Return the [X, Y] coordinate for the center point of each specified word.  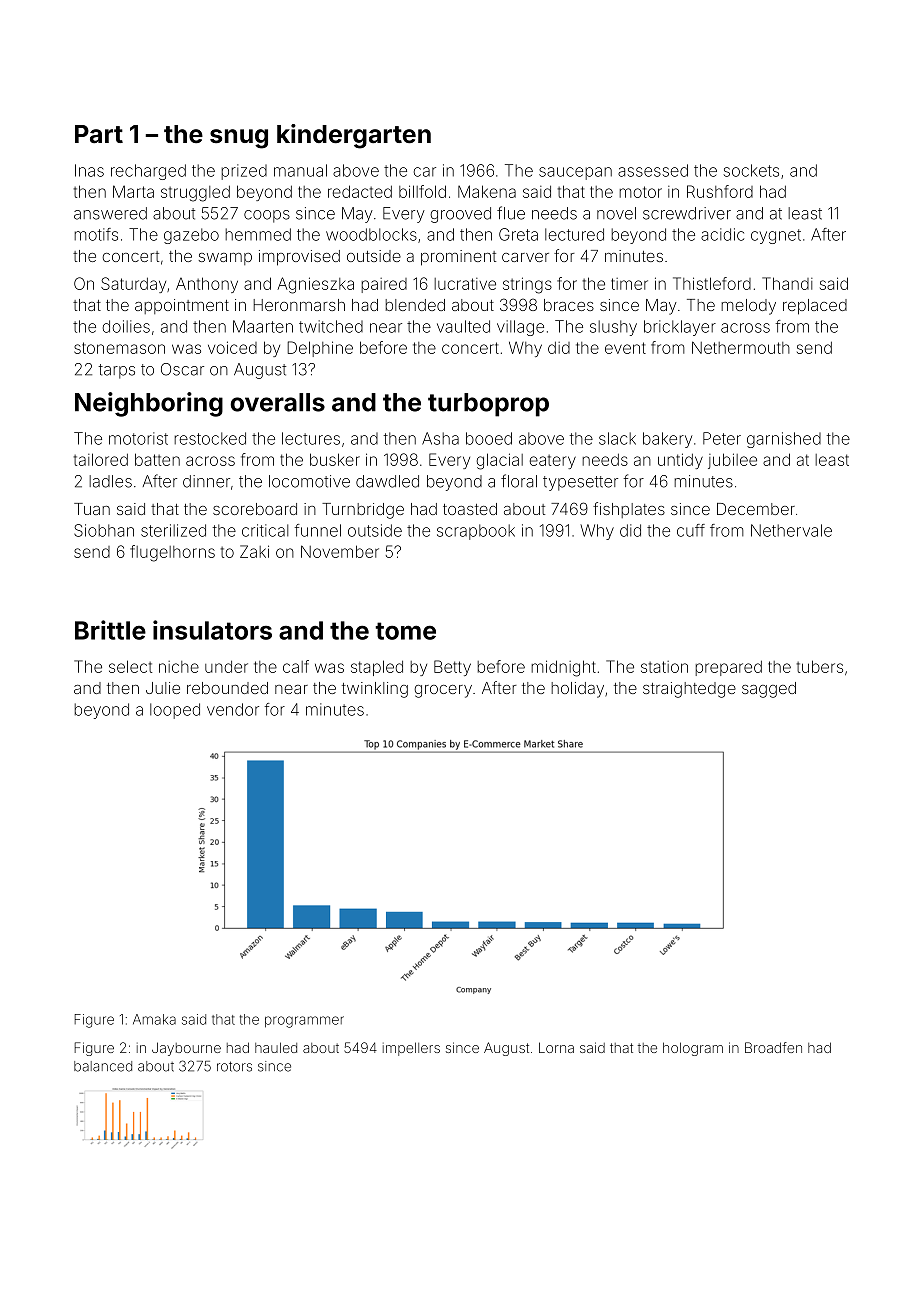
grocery [443, 691]
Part [99, 134]
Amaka [154, 1019]
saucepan [575, 173]
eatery [552, 462]
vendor [233, 709]
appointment [182, 306]
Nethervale [791, 530]
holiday [577, 690]
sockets [751, 170]
